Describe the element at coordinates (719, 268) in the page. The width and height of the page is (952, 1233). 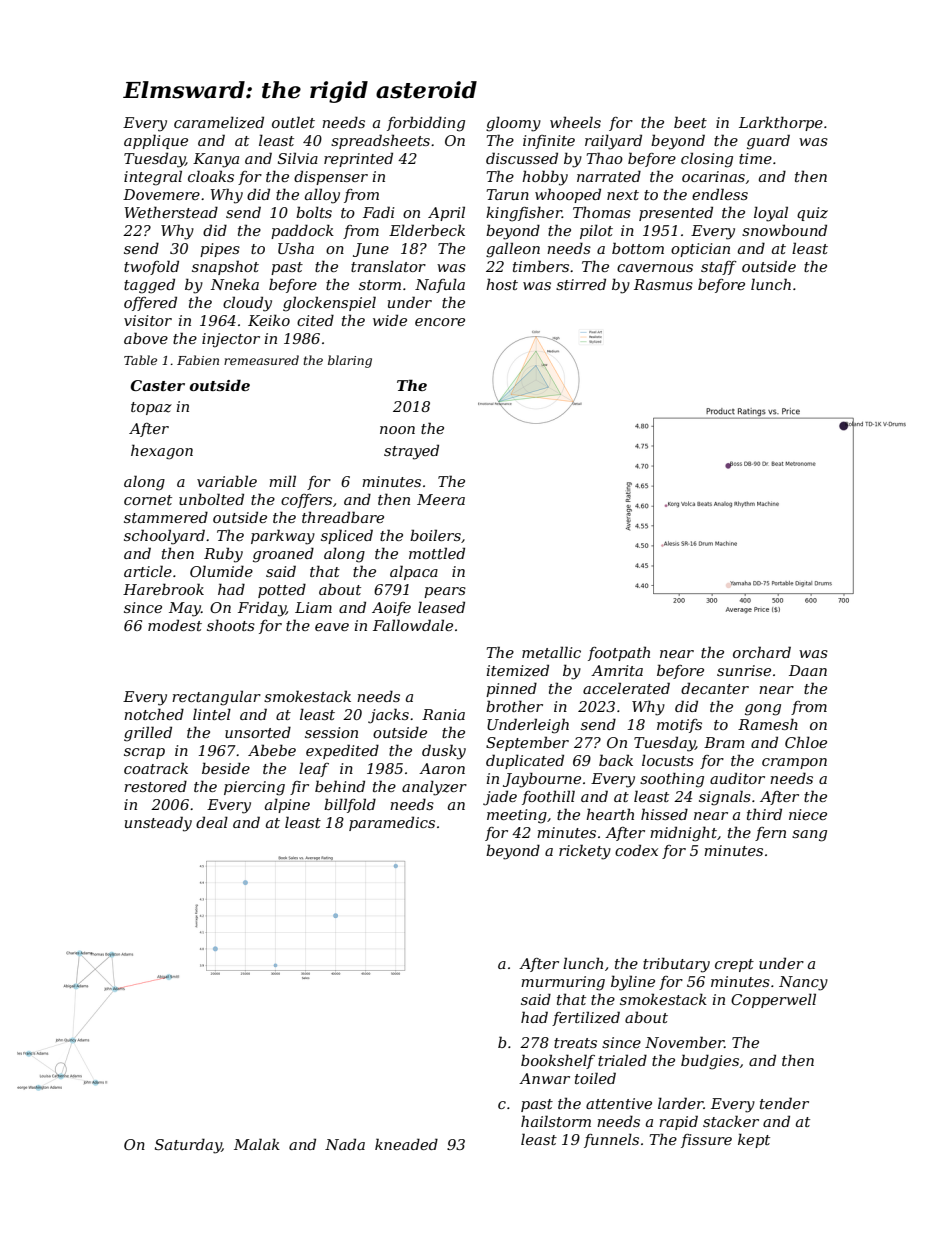
I see `staff` at that location.
